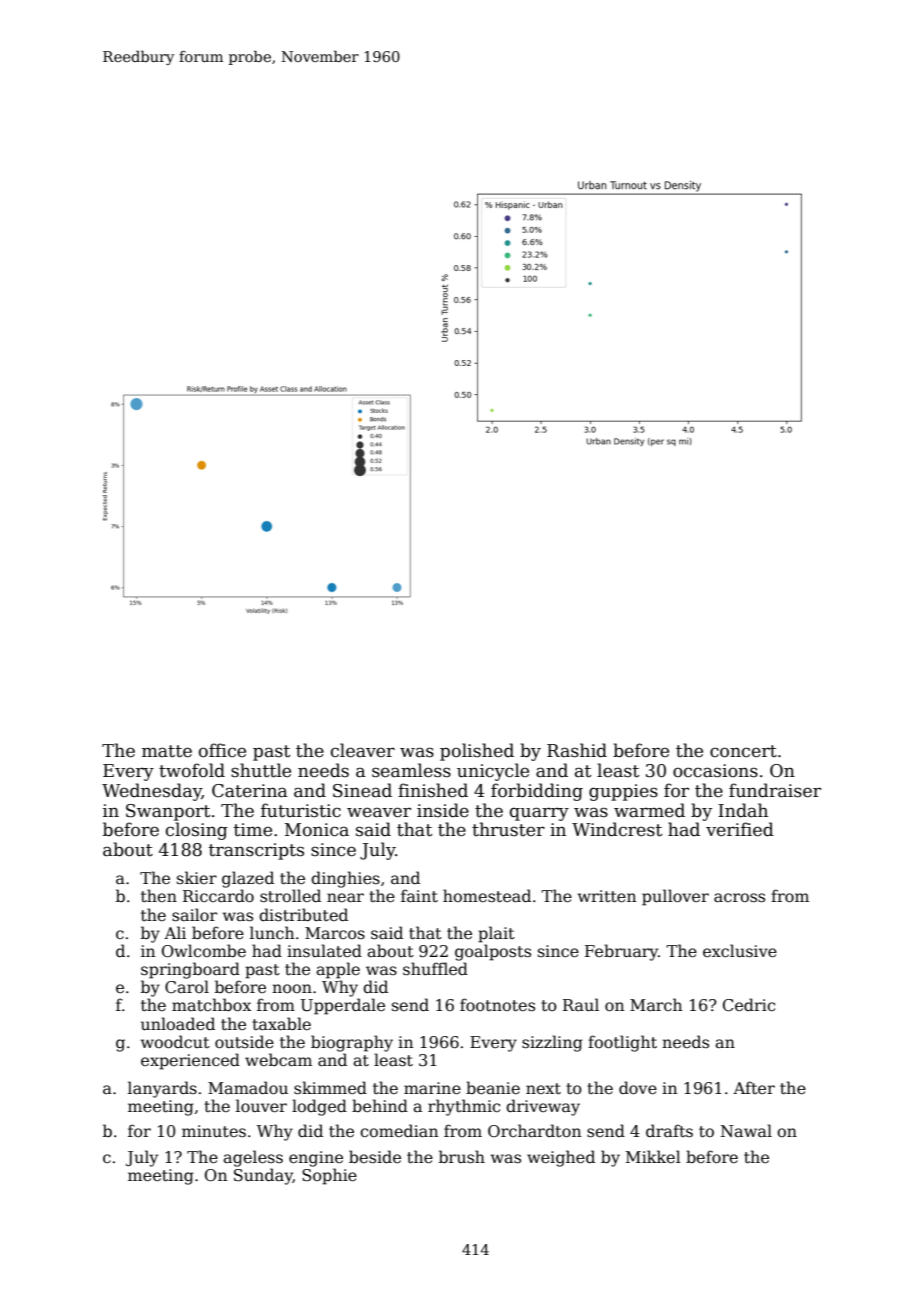  I want to click on shuttle, so click(261, 770).
